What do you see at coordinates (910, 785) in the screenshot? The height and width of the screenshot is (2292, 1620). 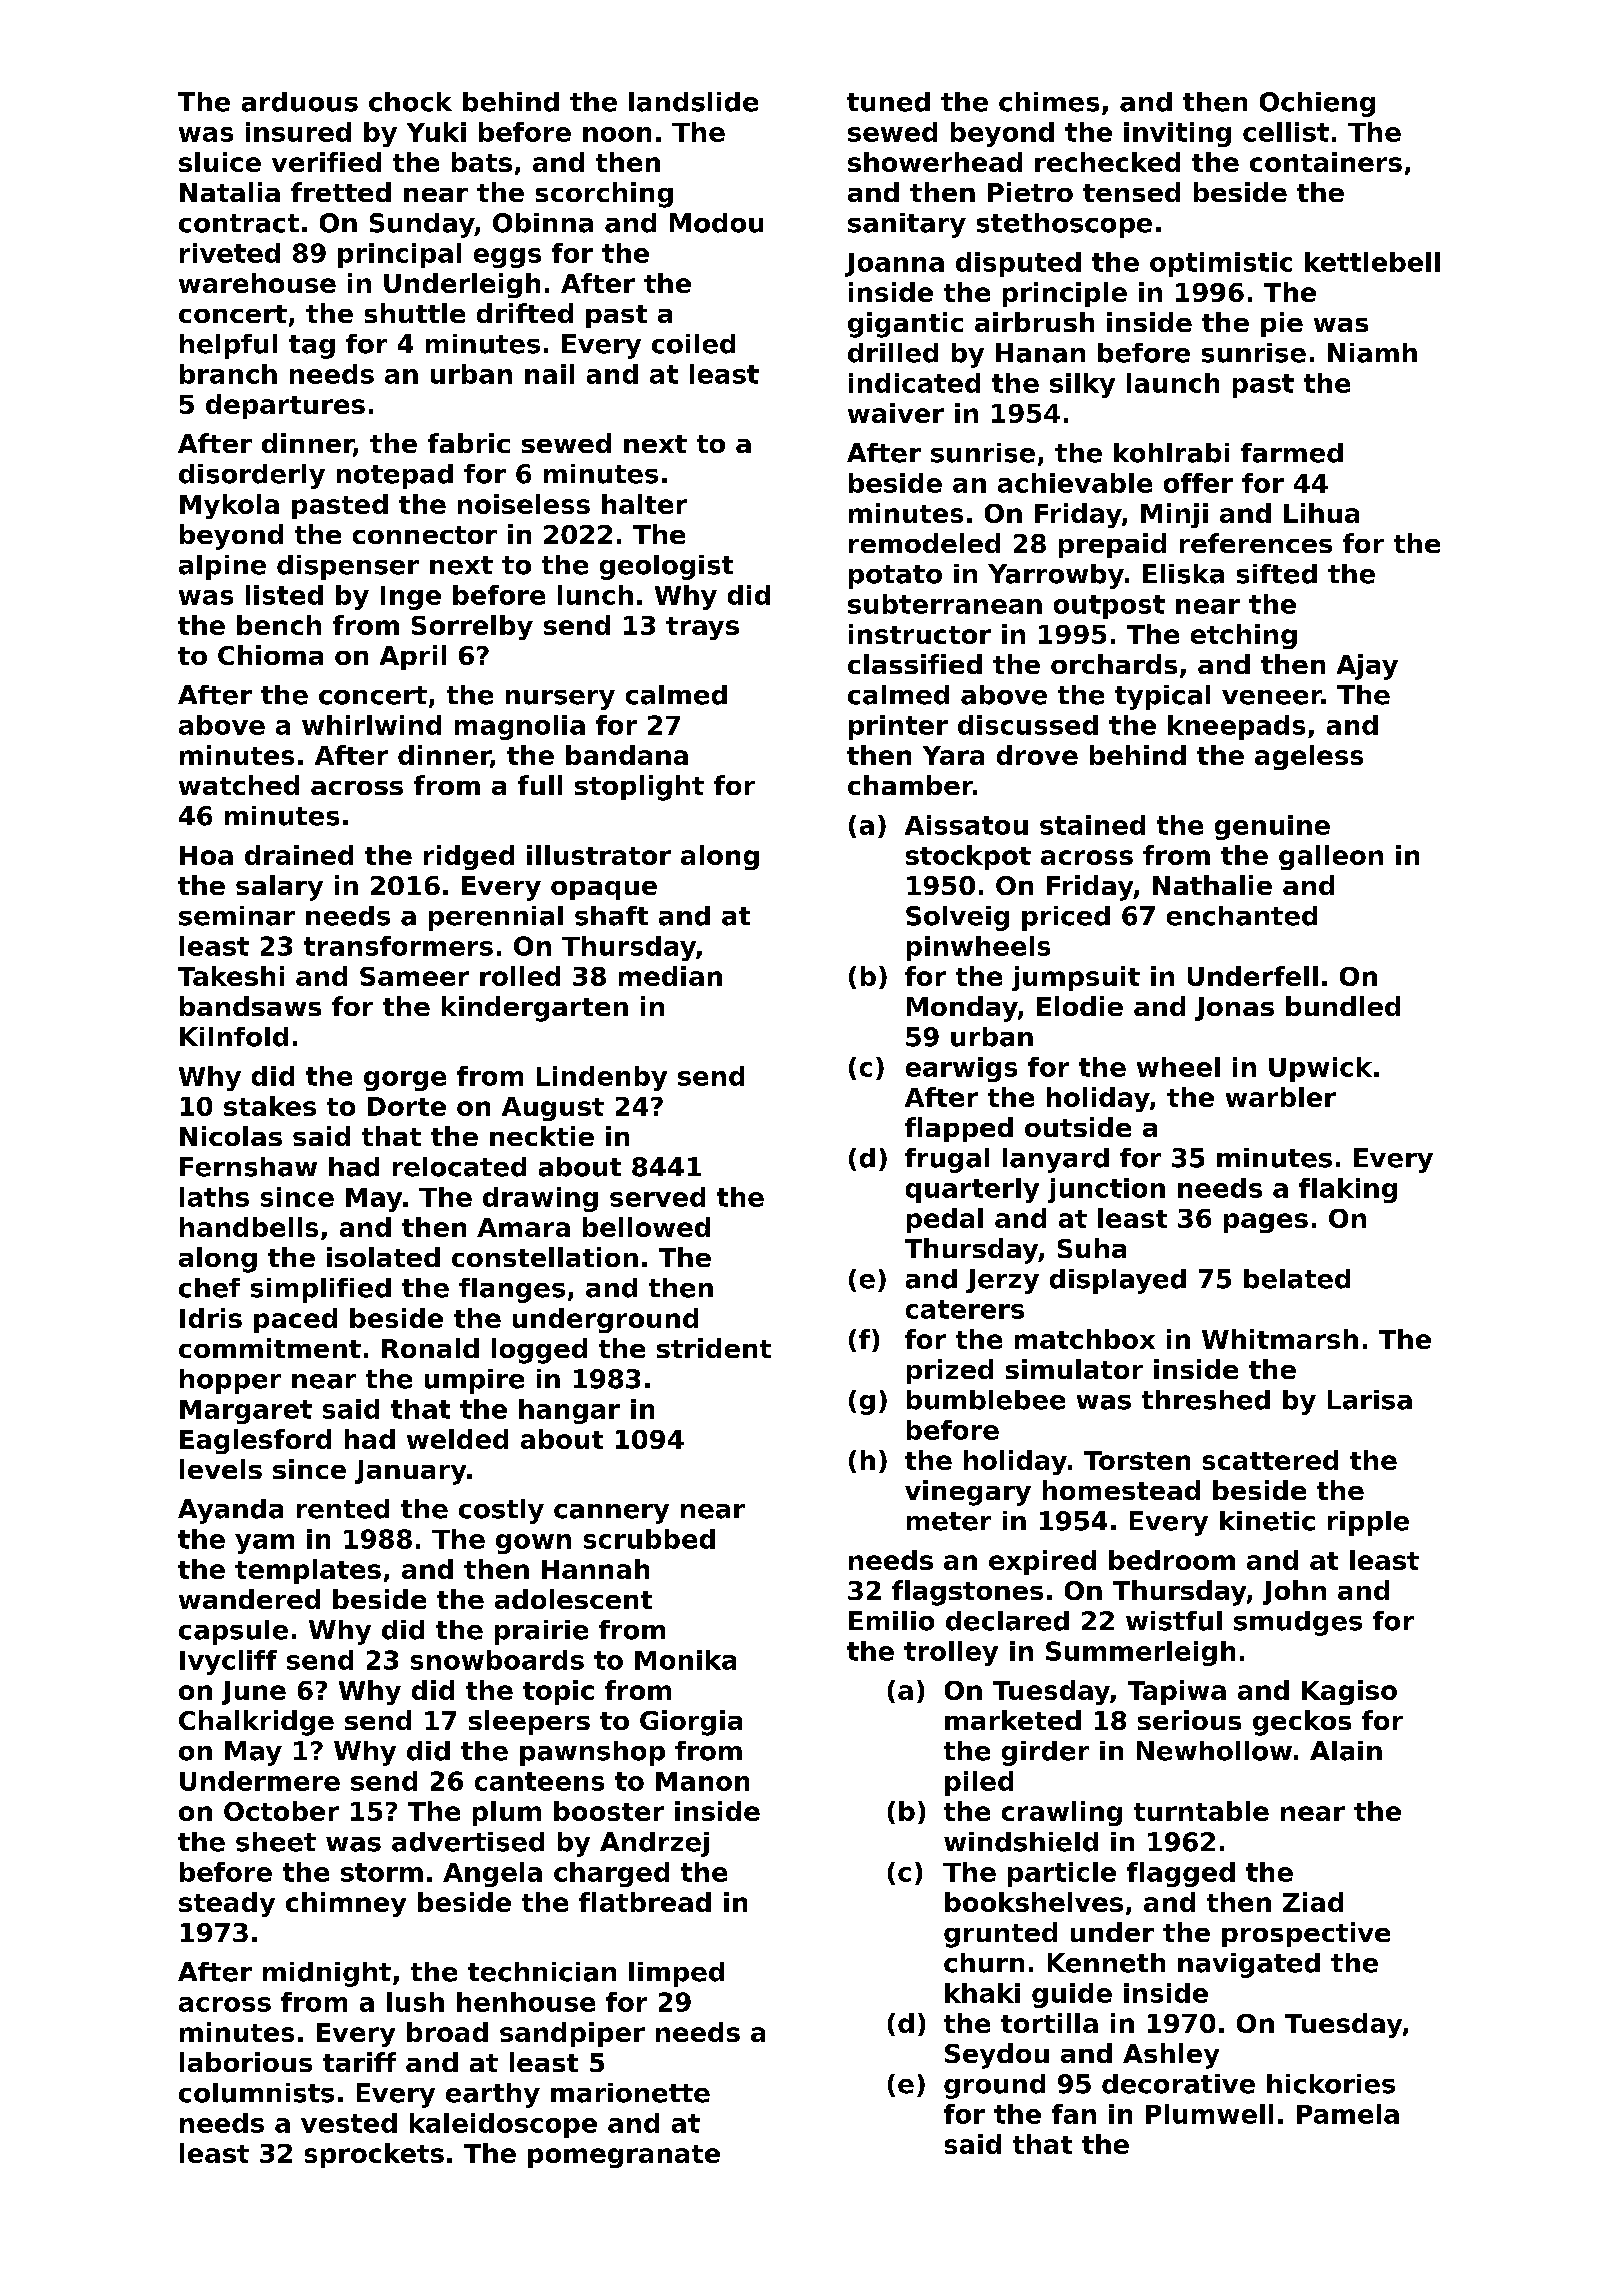 I see `chamber` at bounding box center [910, 785].
